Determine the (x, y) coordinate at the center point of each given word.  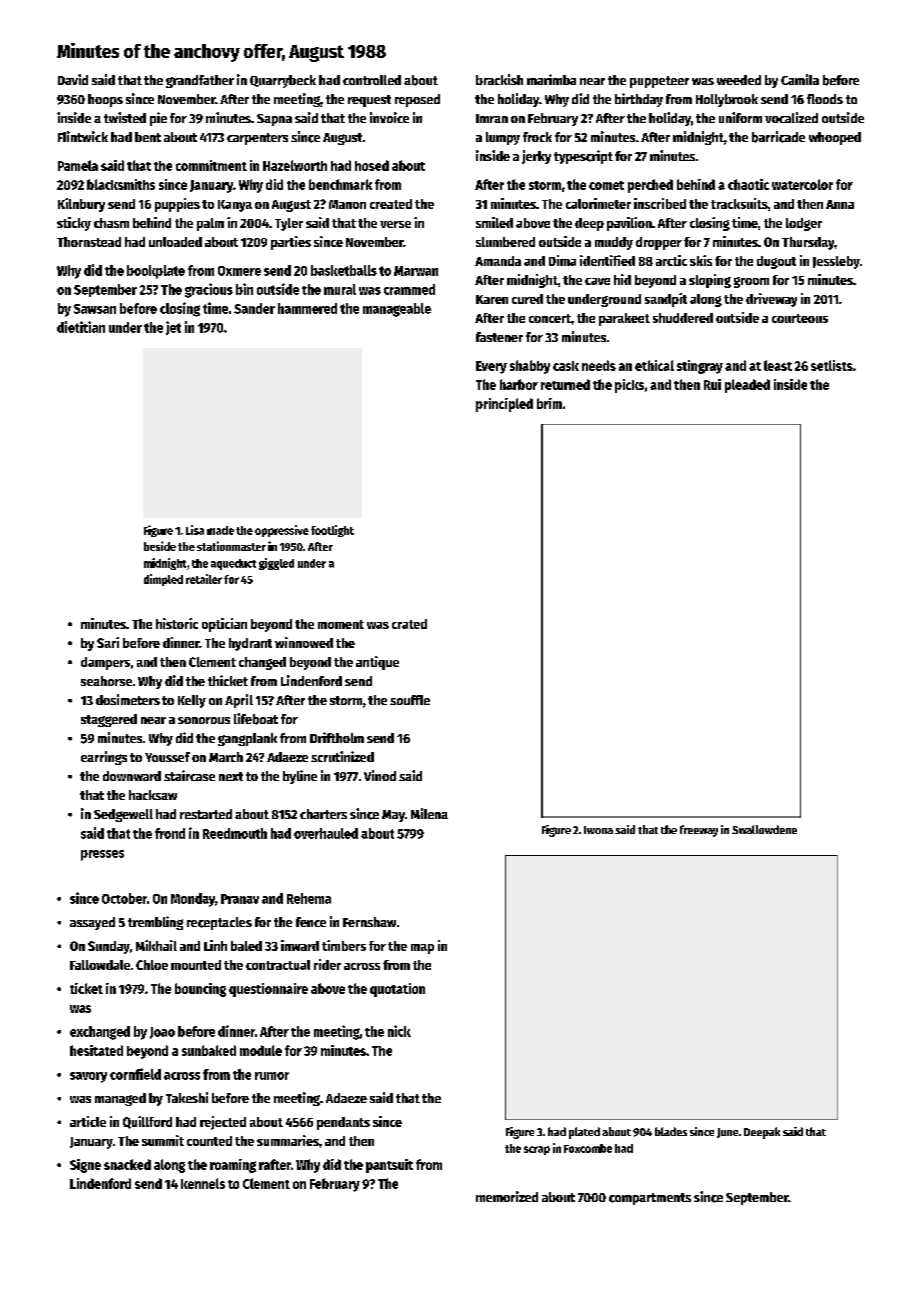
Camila (800, 79)
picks (629, 386)
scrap (537, 1150)
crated (409, 624)
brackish (499, 79)
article (88, 1121)
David (73, 79)
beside (160, 546)
